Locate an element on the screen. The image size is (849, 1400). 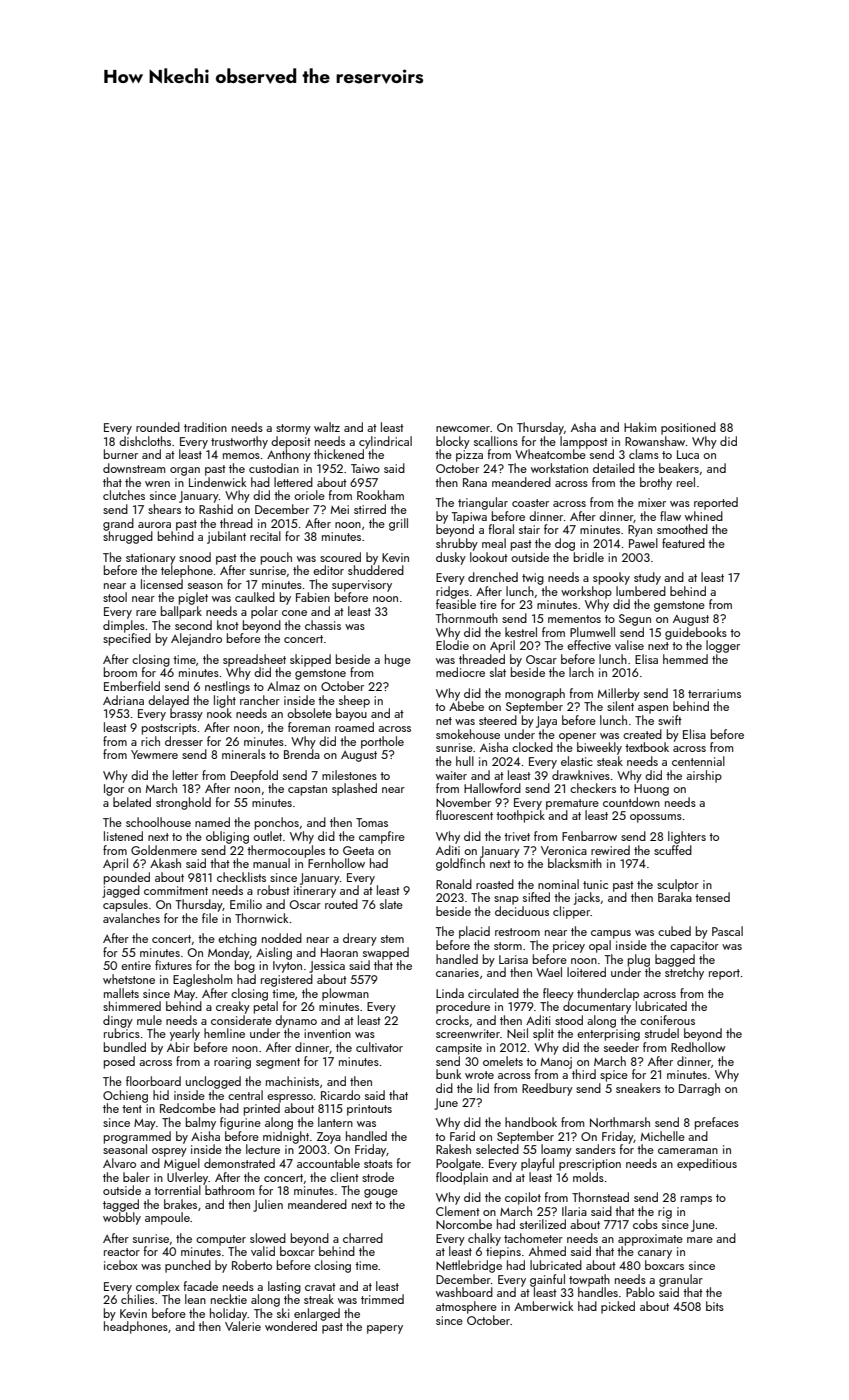
positioned is located at coordinates (688, 428).
